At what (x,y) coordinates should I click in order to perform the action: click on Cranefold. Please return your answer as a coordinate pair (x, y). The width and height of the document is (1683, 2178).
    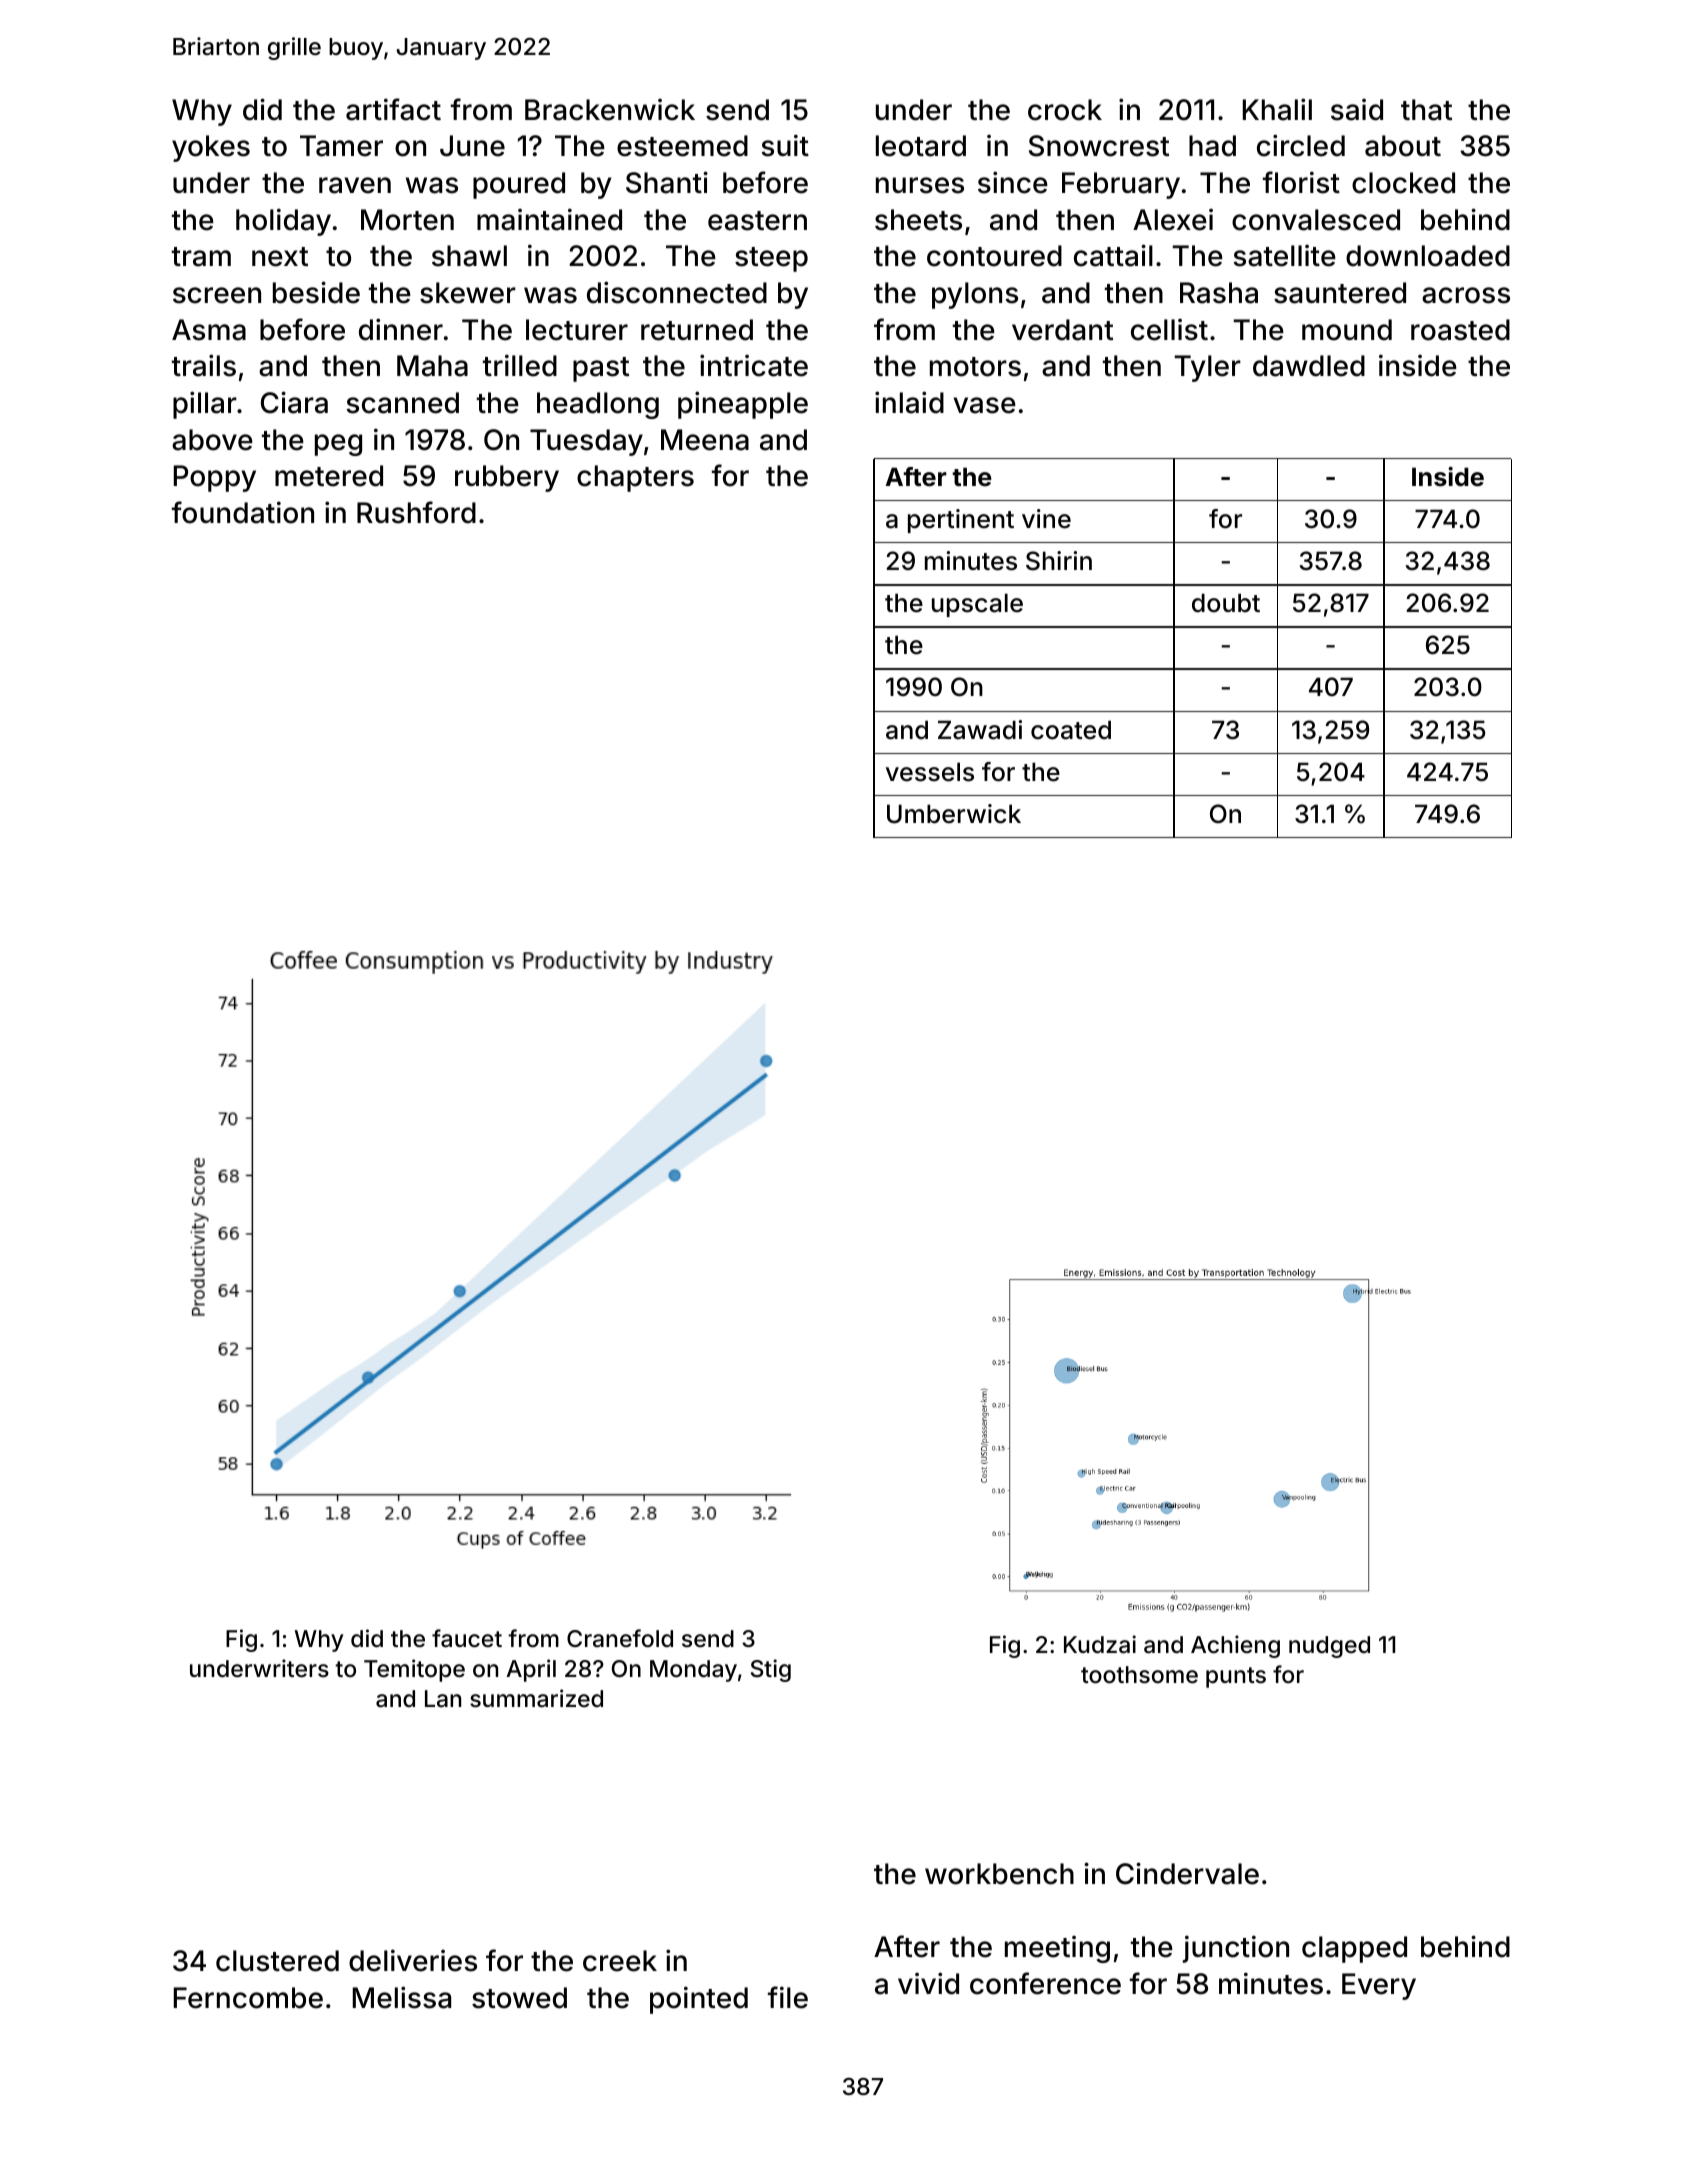
    Looking at the image, I should click on (620, 1638).
